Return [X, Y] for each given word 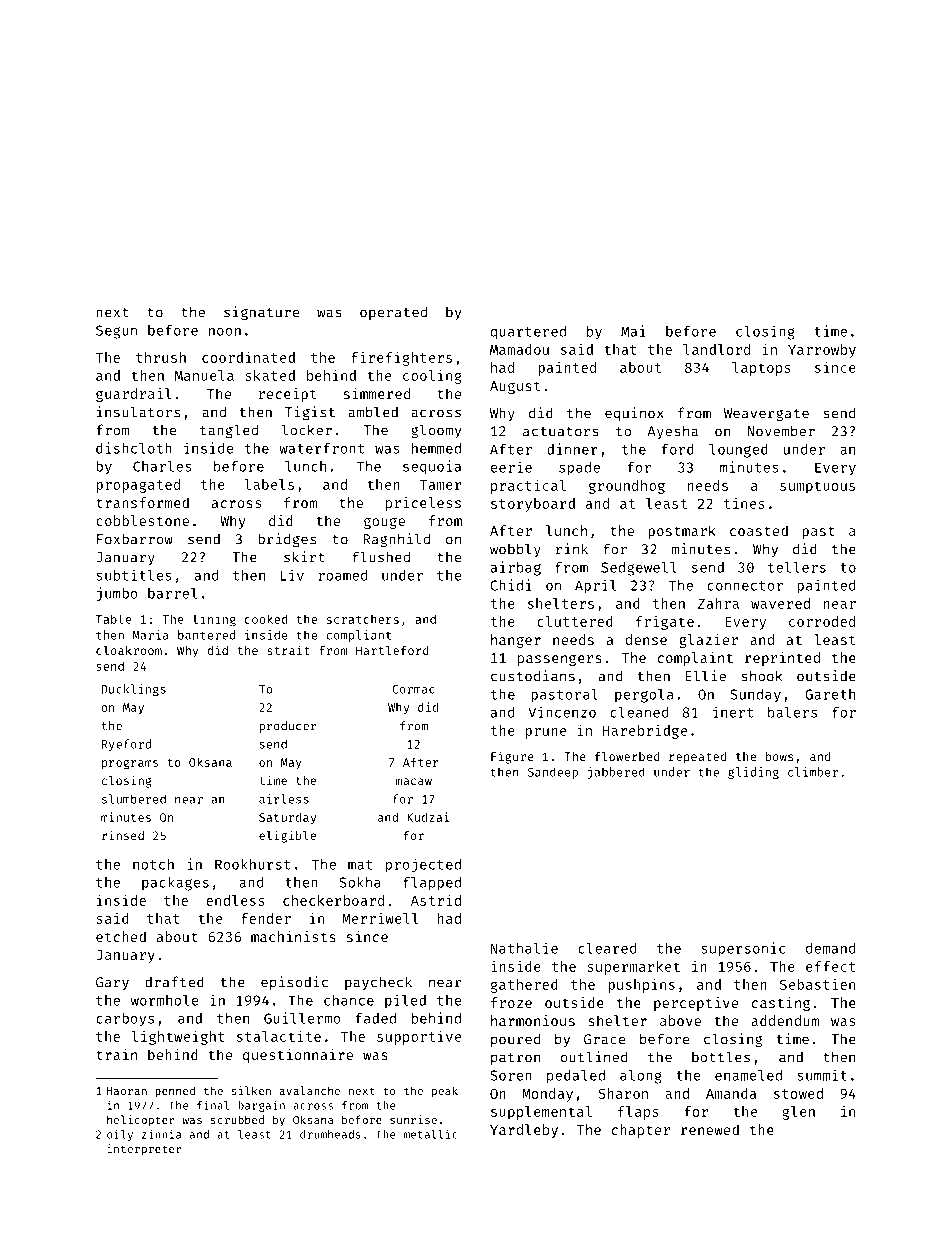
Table [114, 619]
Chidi [511, 585]
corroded [822, 621]
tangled [229, 431]
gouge [384, 523]
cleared [607, 948]
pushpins [641, 985]
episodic [294, 983]
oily [120, 1135]
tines [744, 503]
